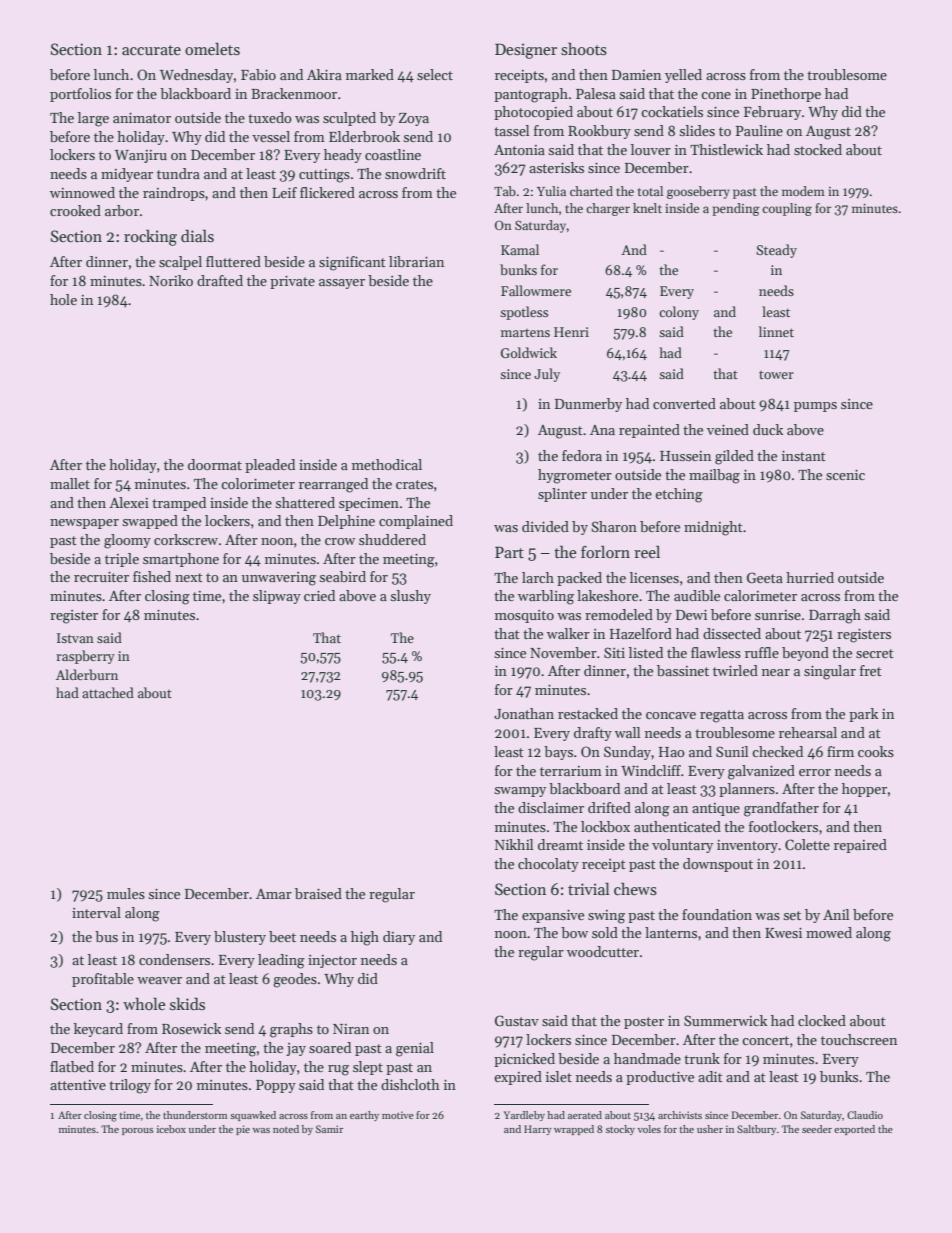 Image resolution: width=952 pixels, height=1233 pixels. What do you see at coordinates (783, 932) in the screenshot?
I see `Kwesi` at bounding box center [783, 932].
